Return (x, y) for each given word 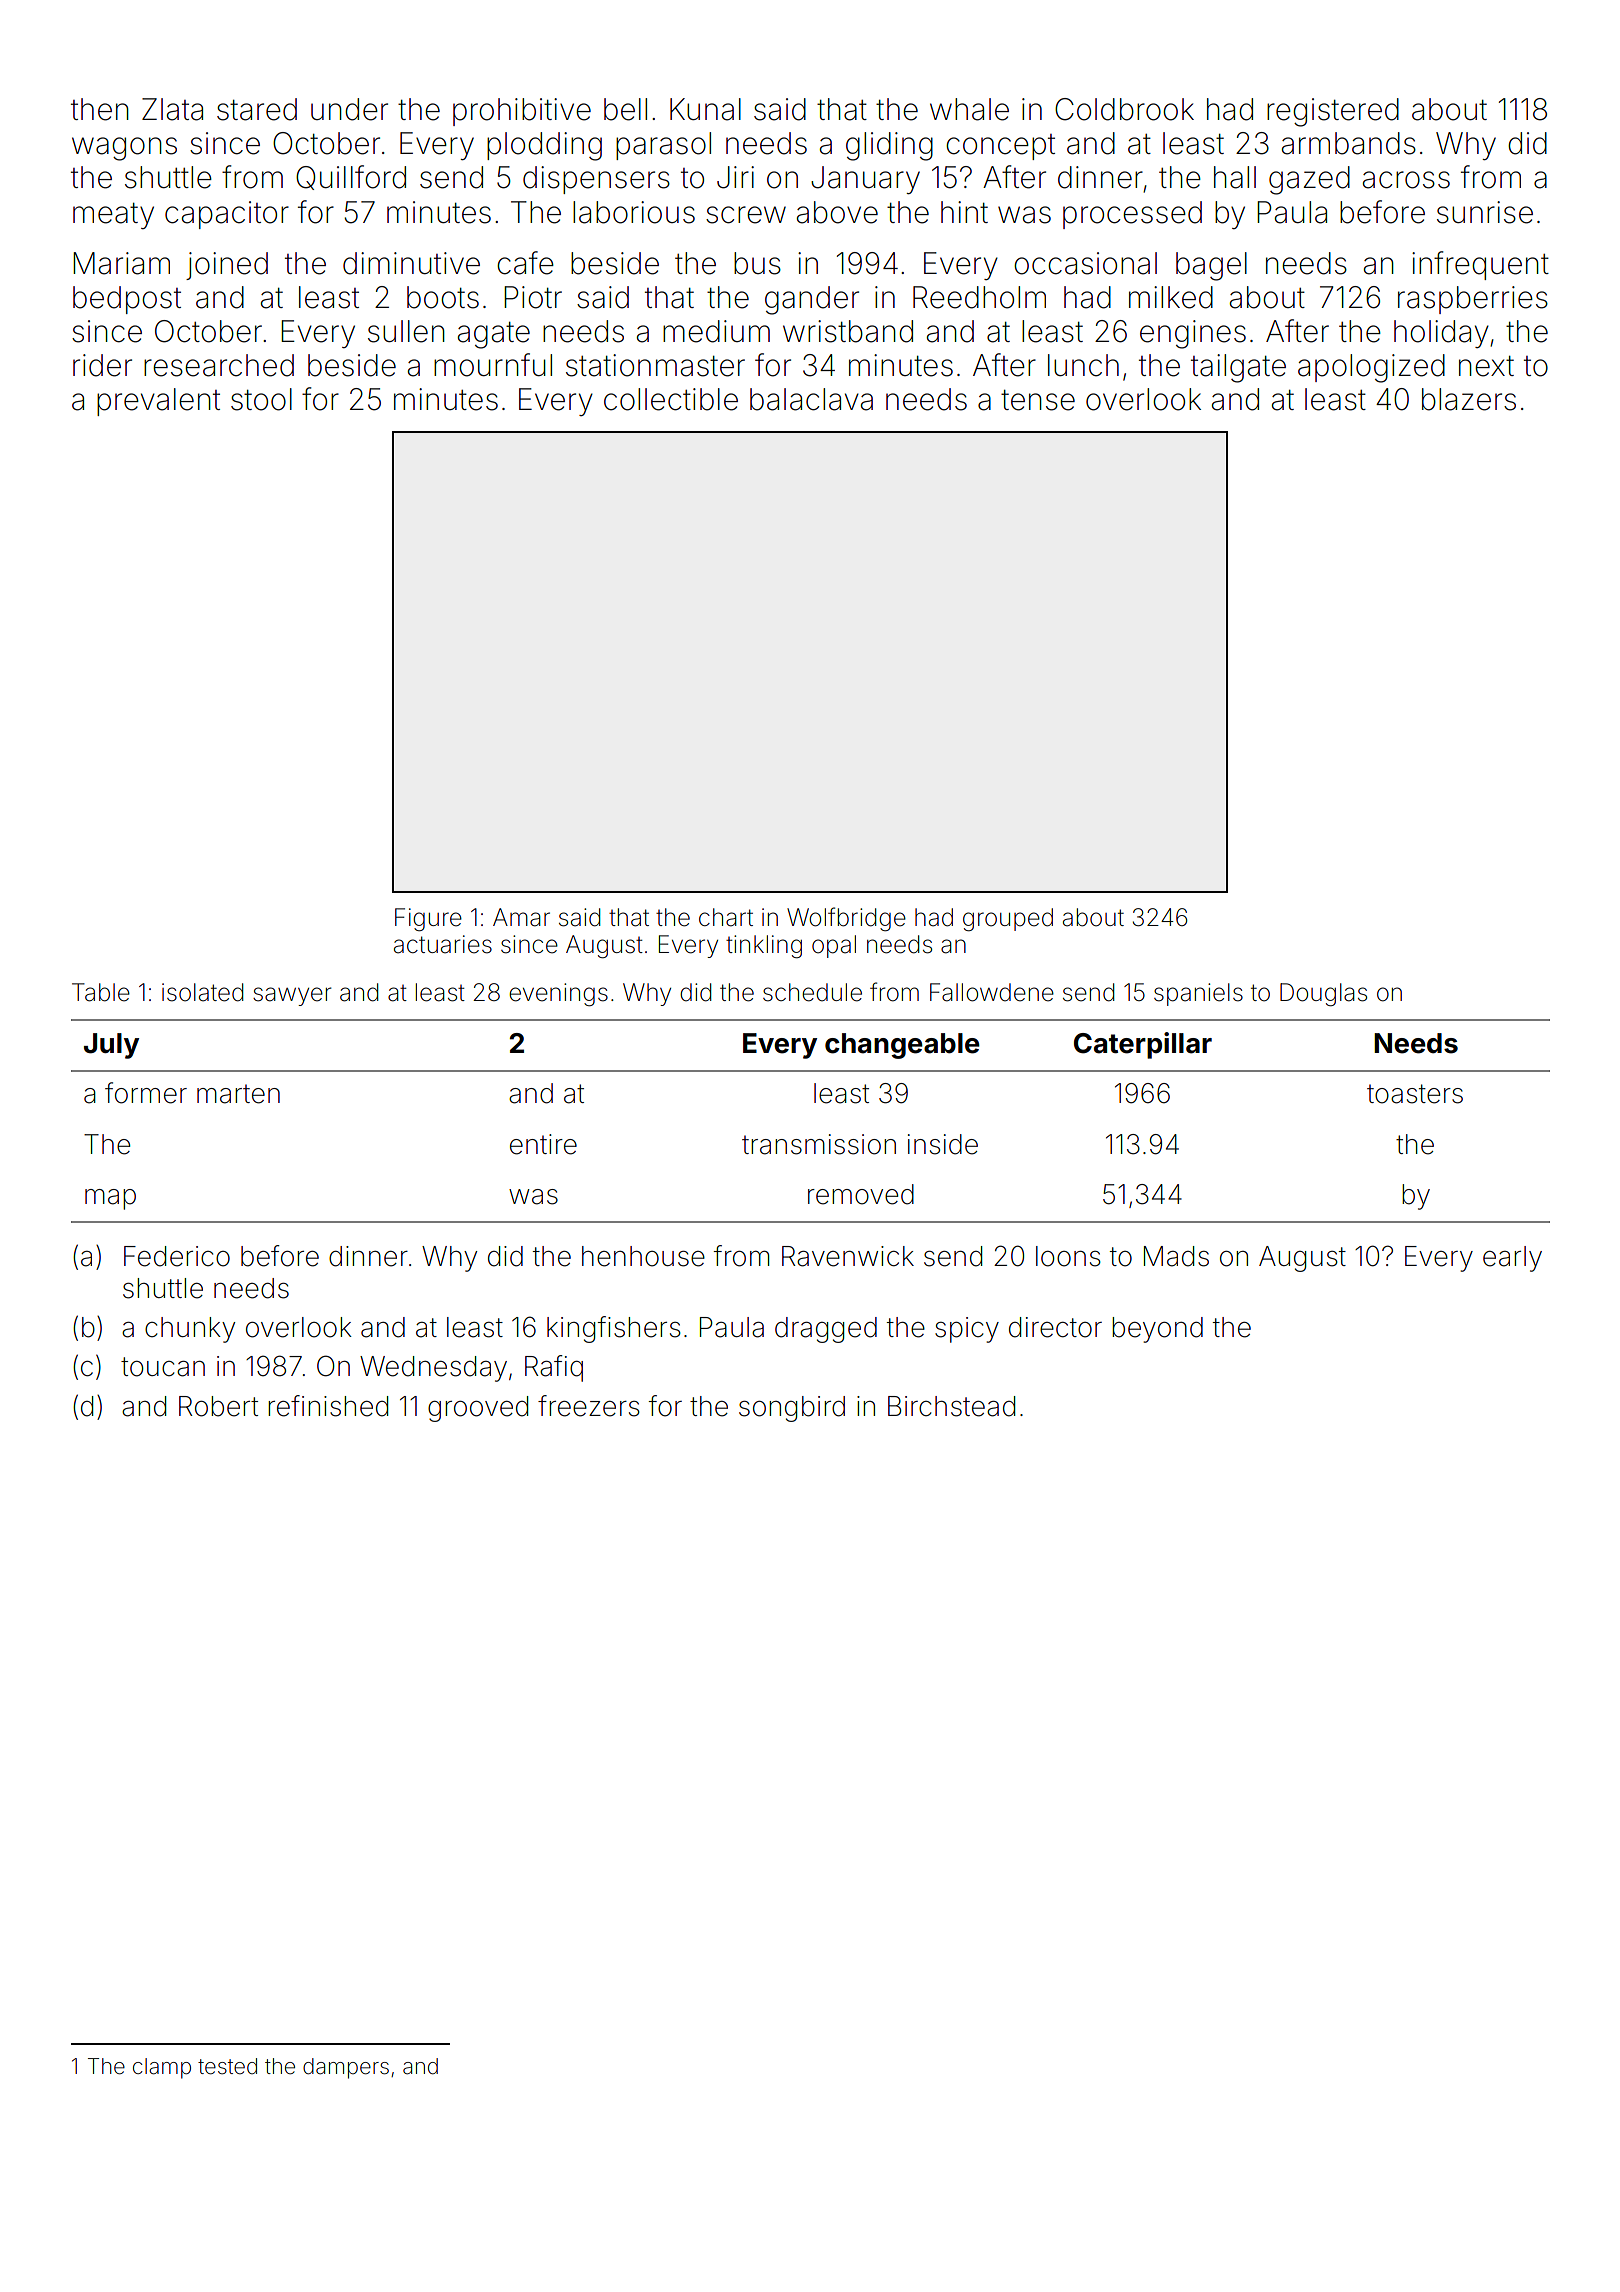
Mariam (121, 263)
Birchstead (951, 1406)
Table (101, 992)
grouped (1008, 919)
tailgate (1238, 368)
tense (1038, 400)
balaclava (811, 399)
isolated (202, 992)
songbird (792, 1409)
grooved (478, 1409)
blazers (1469, 399)
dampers (346, 2068)
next (1486, 366)
